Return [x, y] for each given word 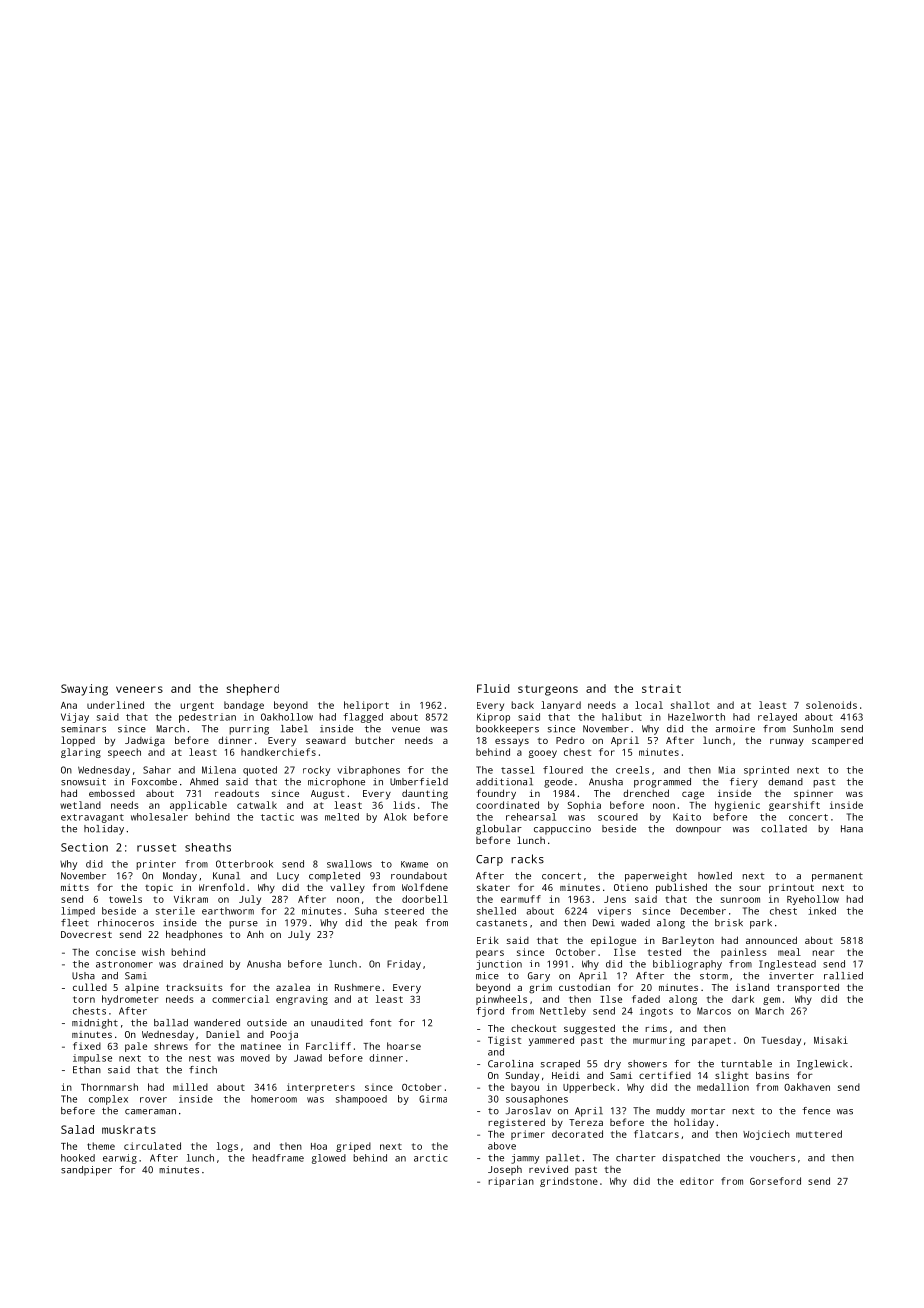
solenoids [831, 705]
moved [255, 1058]
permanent [837, 877]
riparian [511, 1182]
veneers [139, 689]
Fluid [493, 688]
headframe [278, 1158]
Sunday [522, 1077]
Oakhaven [807, 1087]
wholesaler [159, 817]
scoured [618, 817]
